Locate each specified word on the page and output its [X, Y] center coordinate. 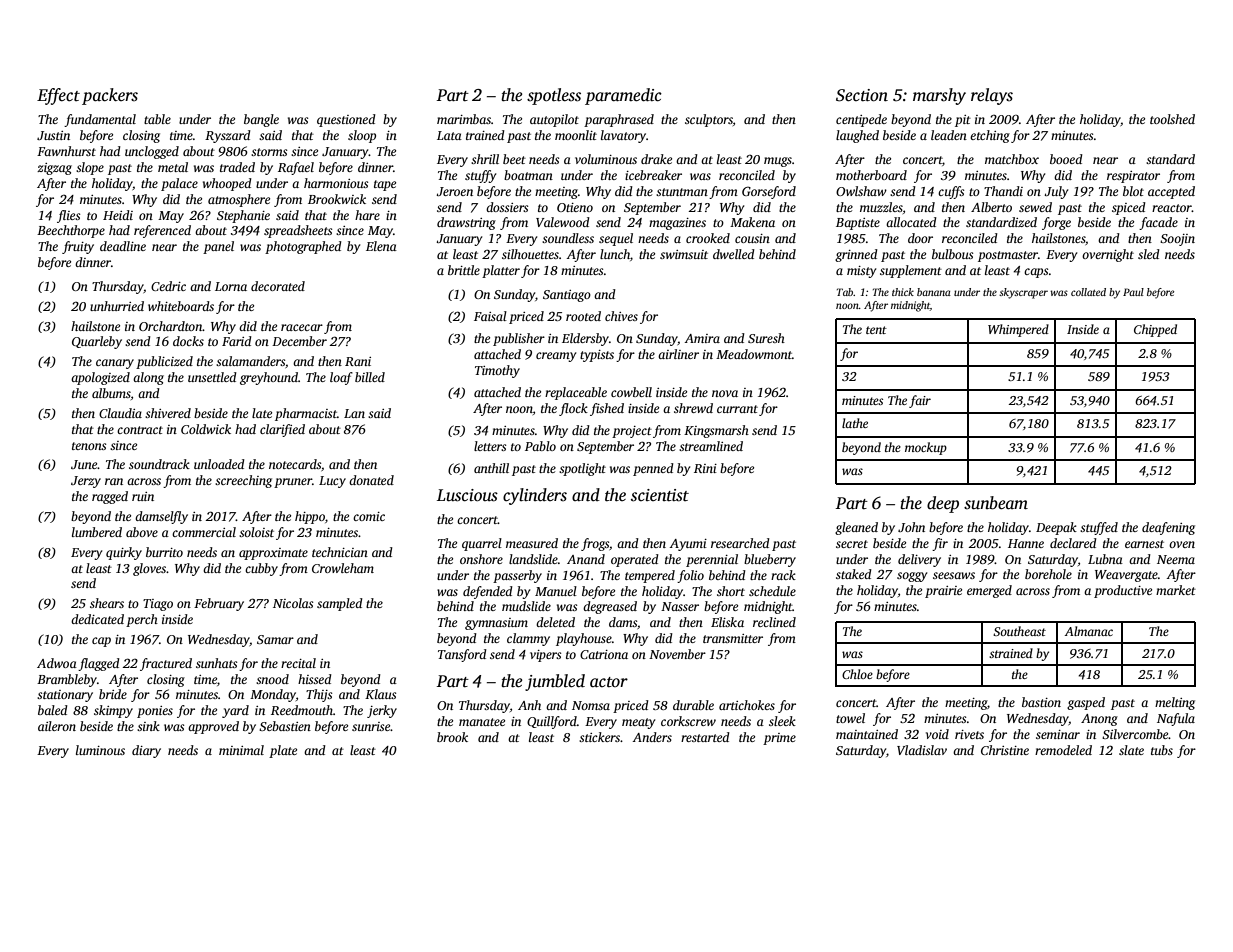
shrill [485, 159]
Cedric [168, 286]
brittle [464, 270]
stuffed [1099, 528]
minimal [241, 750]
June [84, 464]
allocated [911, 222]
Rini [705, 468]
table [157, 119]
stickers [599, 737]
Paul [1133, 292]
